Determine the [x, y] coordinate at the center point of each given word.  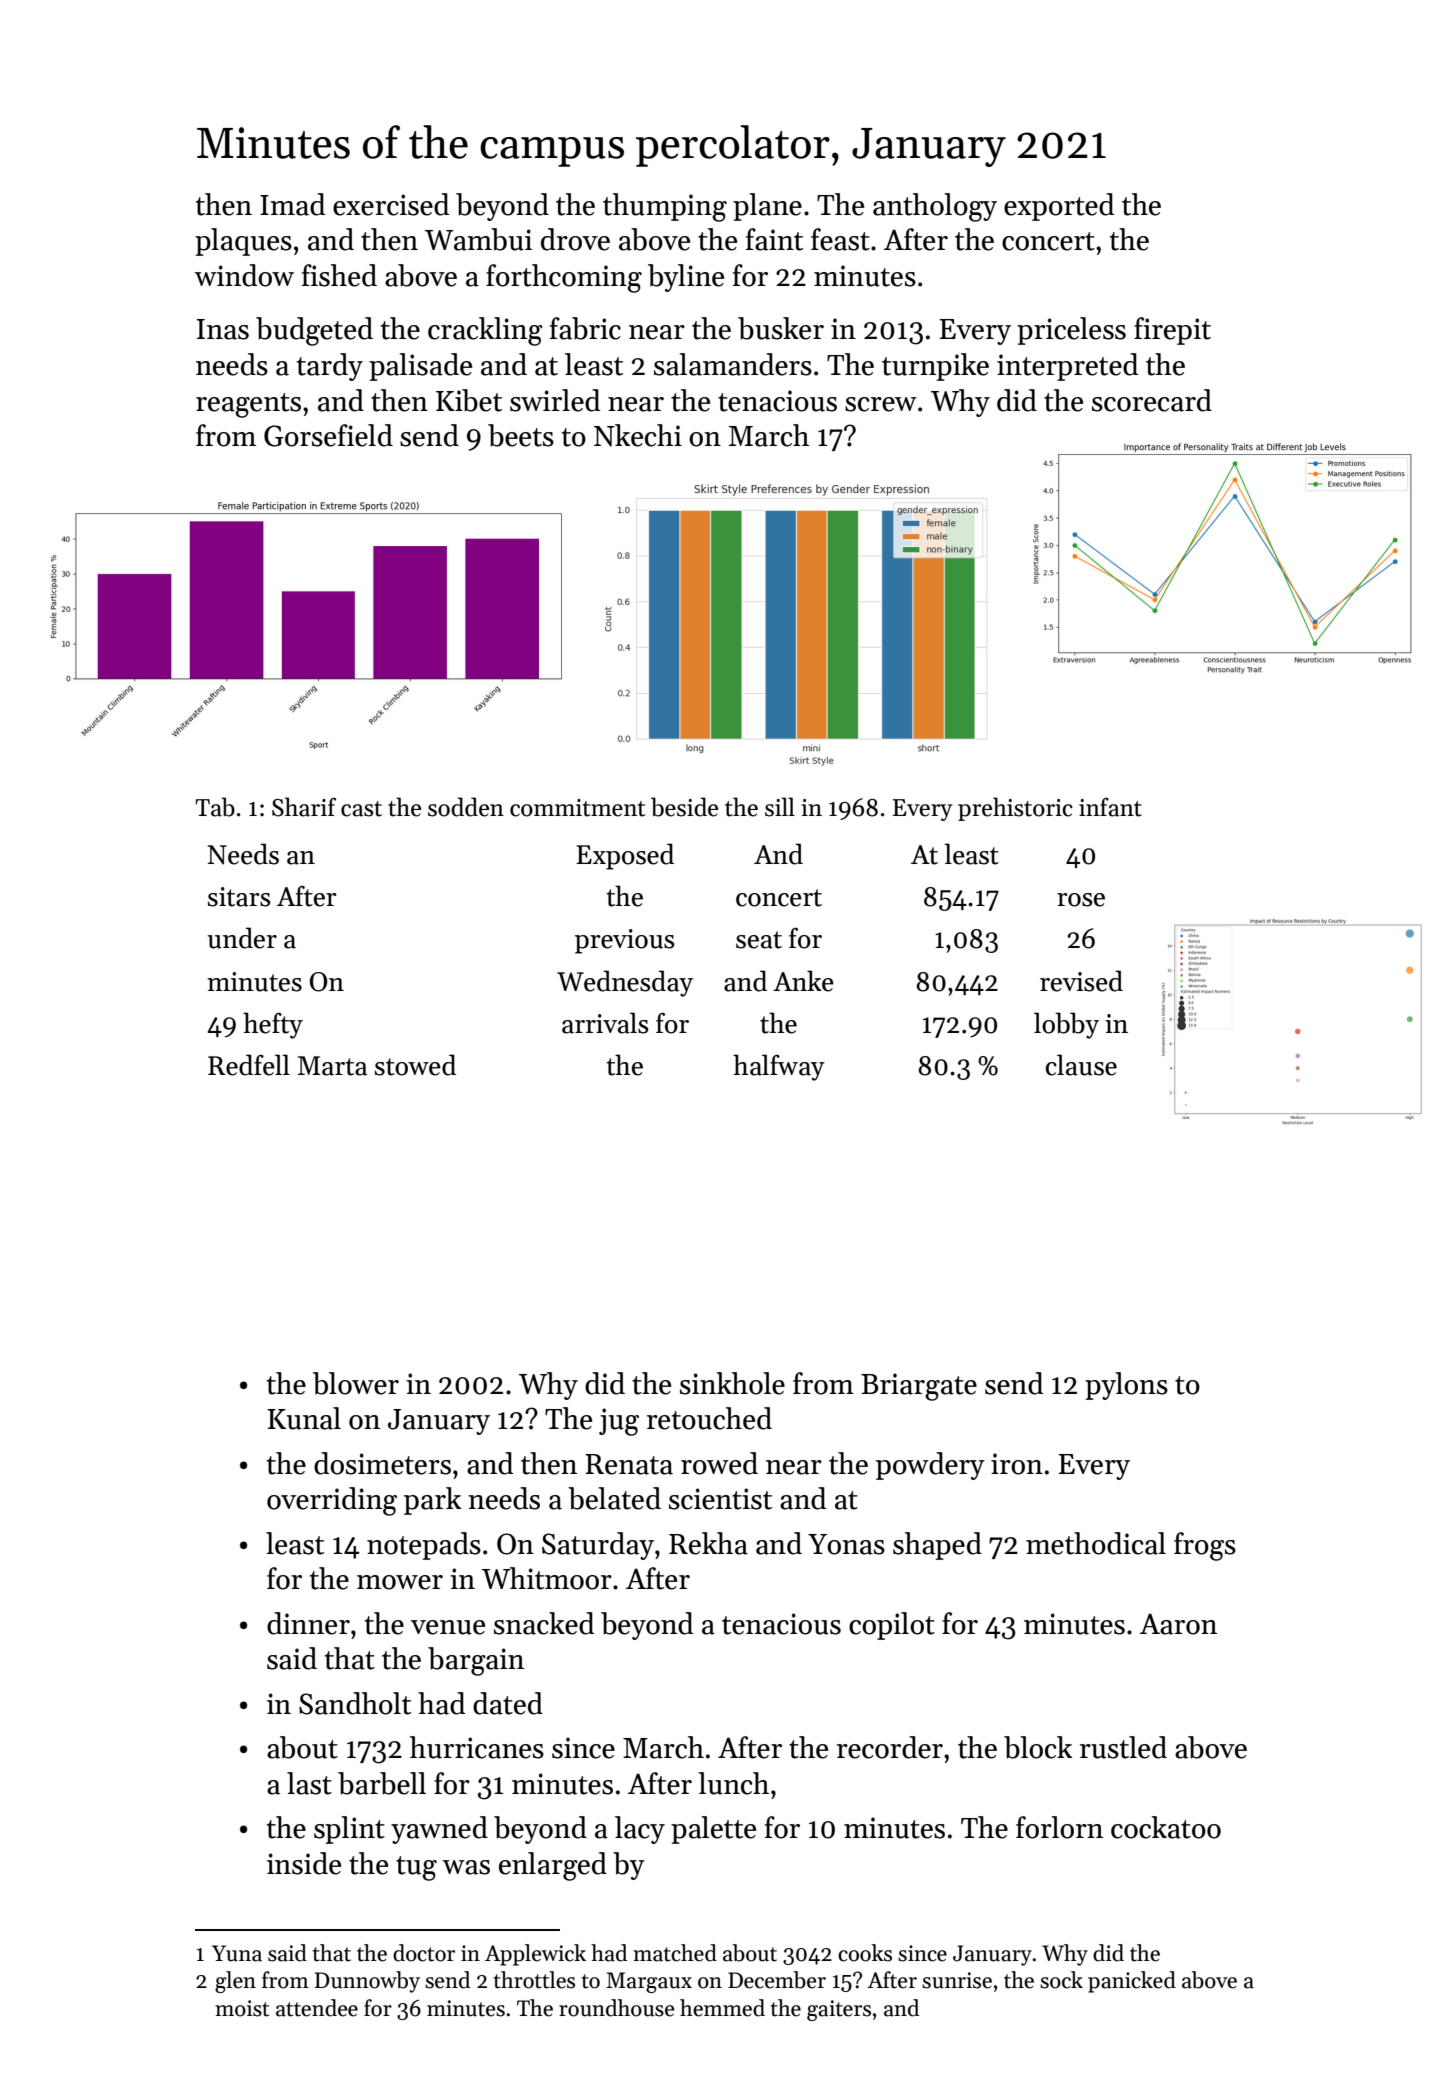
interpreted [1067, 367]
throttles [534, 1980]
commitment [577, 808]
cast [361, 809]
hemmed [722, 2008]
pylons [1126, 1386]
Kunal [304, 1418]
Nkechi [638, 435]
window [244, 275]
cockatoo [1166, 1827]
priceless [1071, 331]
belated [614, 1498]
